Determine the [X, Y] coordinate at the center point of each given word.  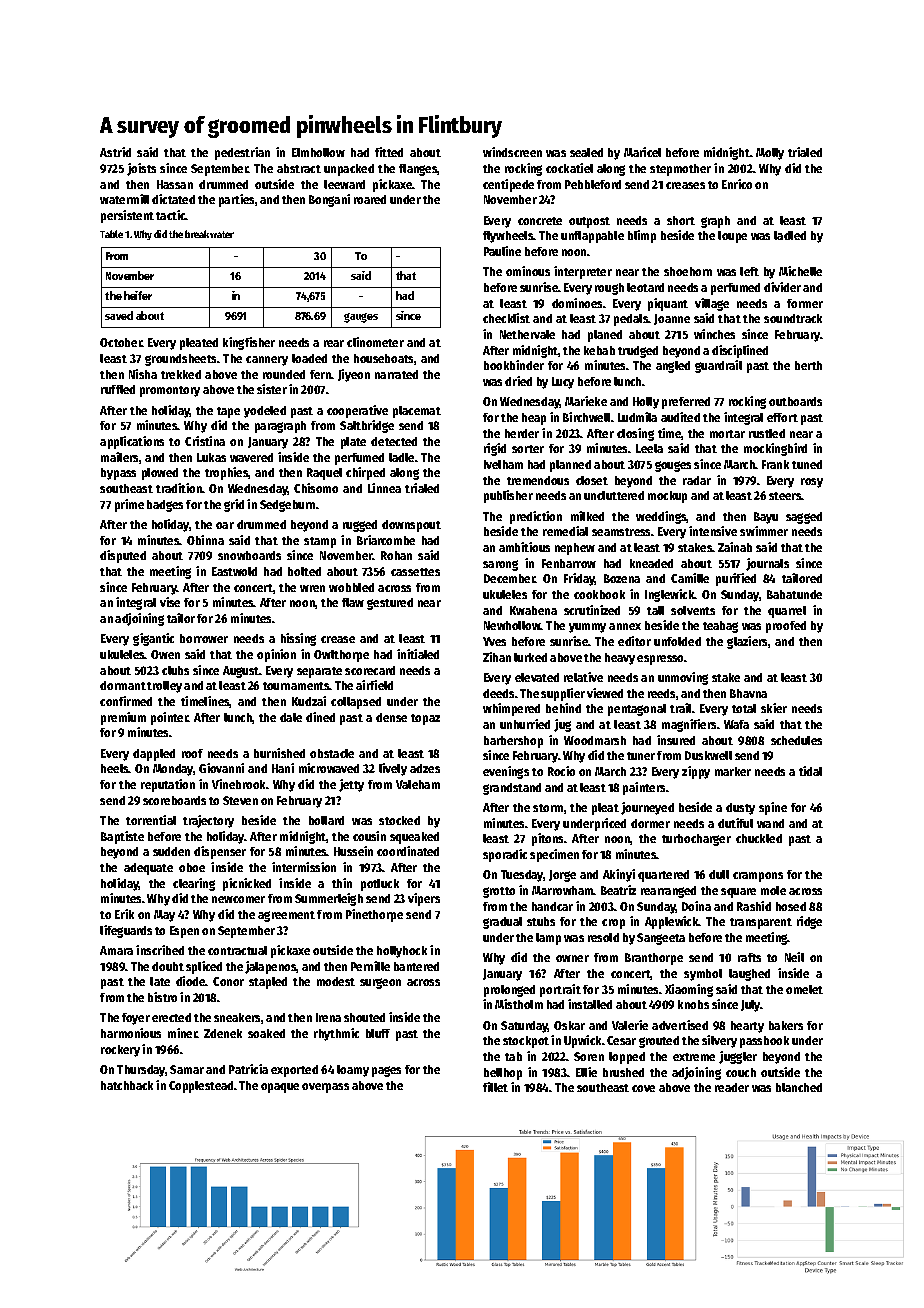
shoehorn [688, 271]
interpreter [583, 272]
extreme [694, 1057]
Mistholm [519, 1004]
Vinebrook [239, 784]
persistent [127, 216]
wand [770, 823]
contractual [237, 950]
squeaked [414, 838]
